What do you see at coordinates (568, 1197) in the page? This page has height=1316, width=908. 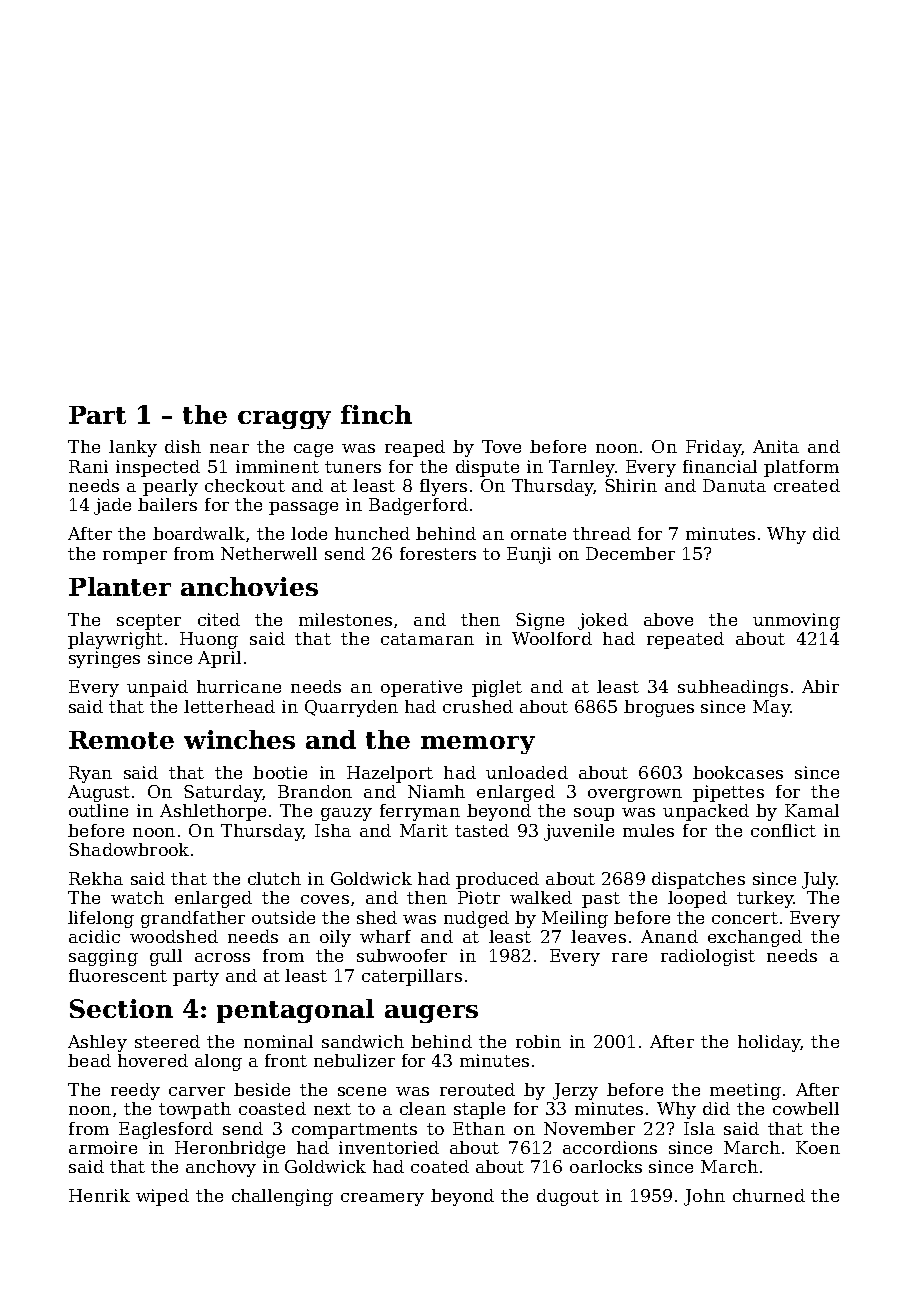 I see `dugout` at bounding box center [568, 1197].
